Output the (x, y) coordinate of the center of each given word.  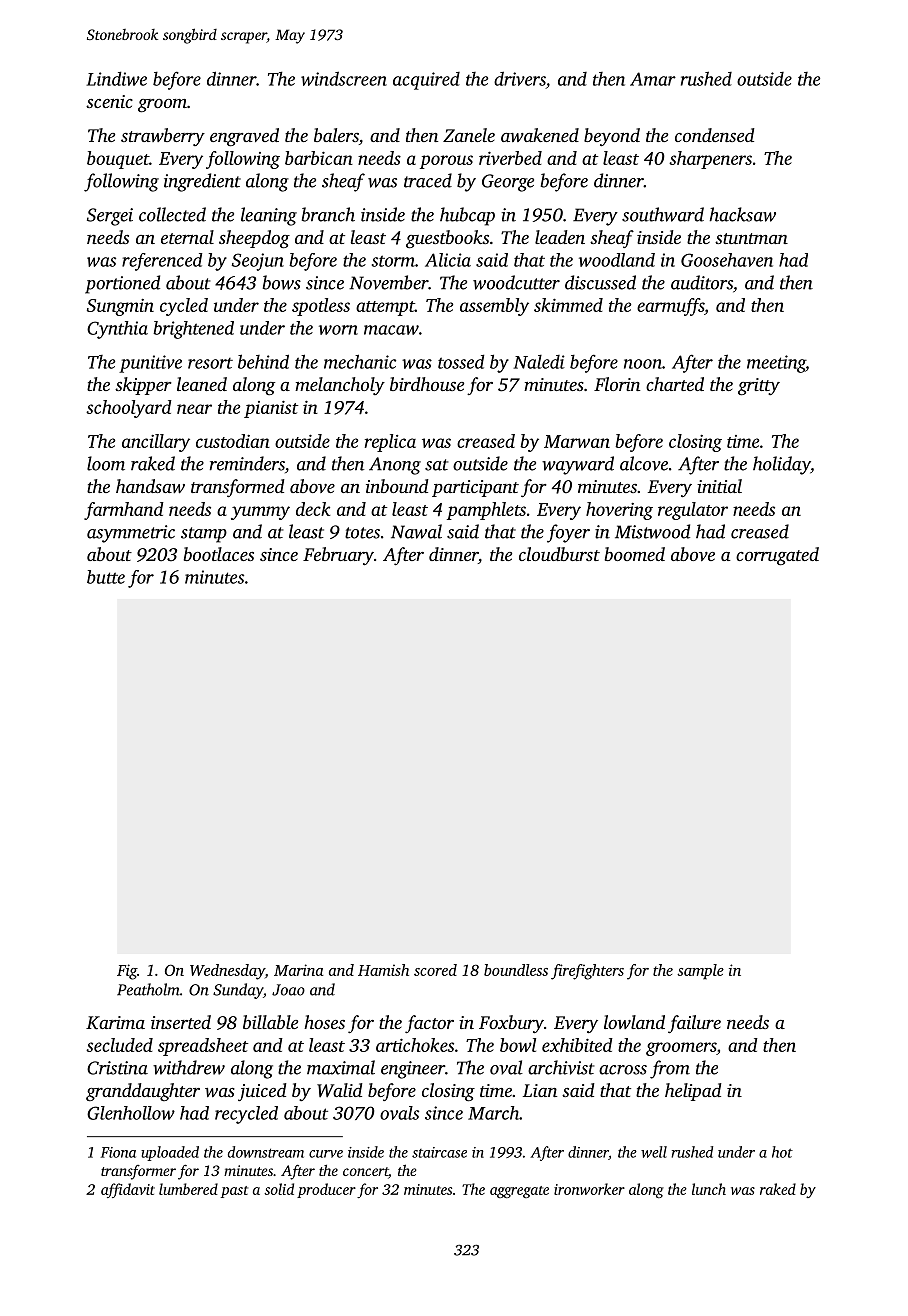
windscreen (344, 78)
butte (106, 577)
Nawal (416, 531)
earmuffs (670, 307)
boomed (635, 554)
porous (446, 162)
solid (279, 1189)
